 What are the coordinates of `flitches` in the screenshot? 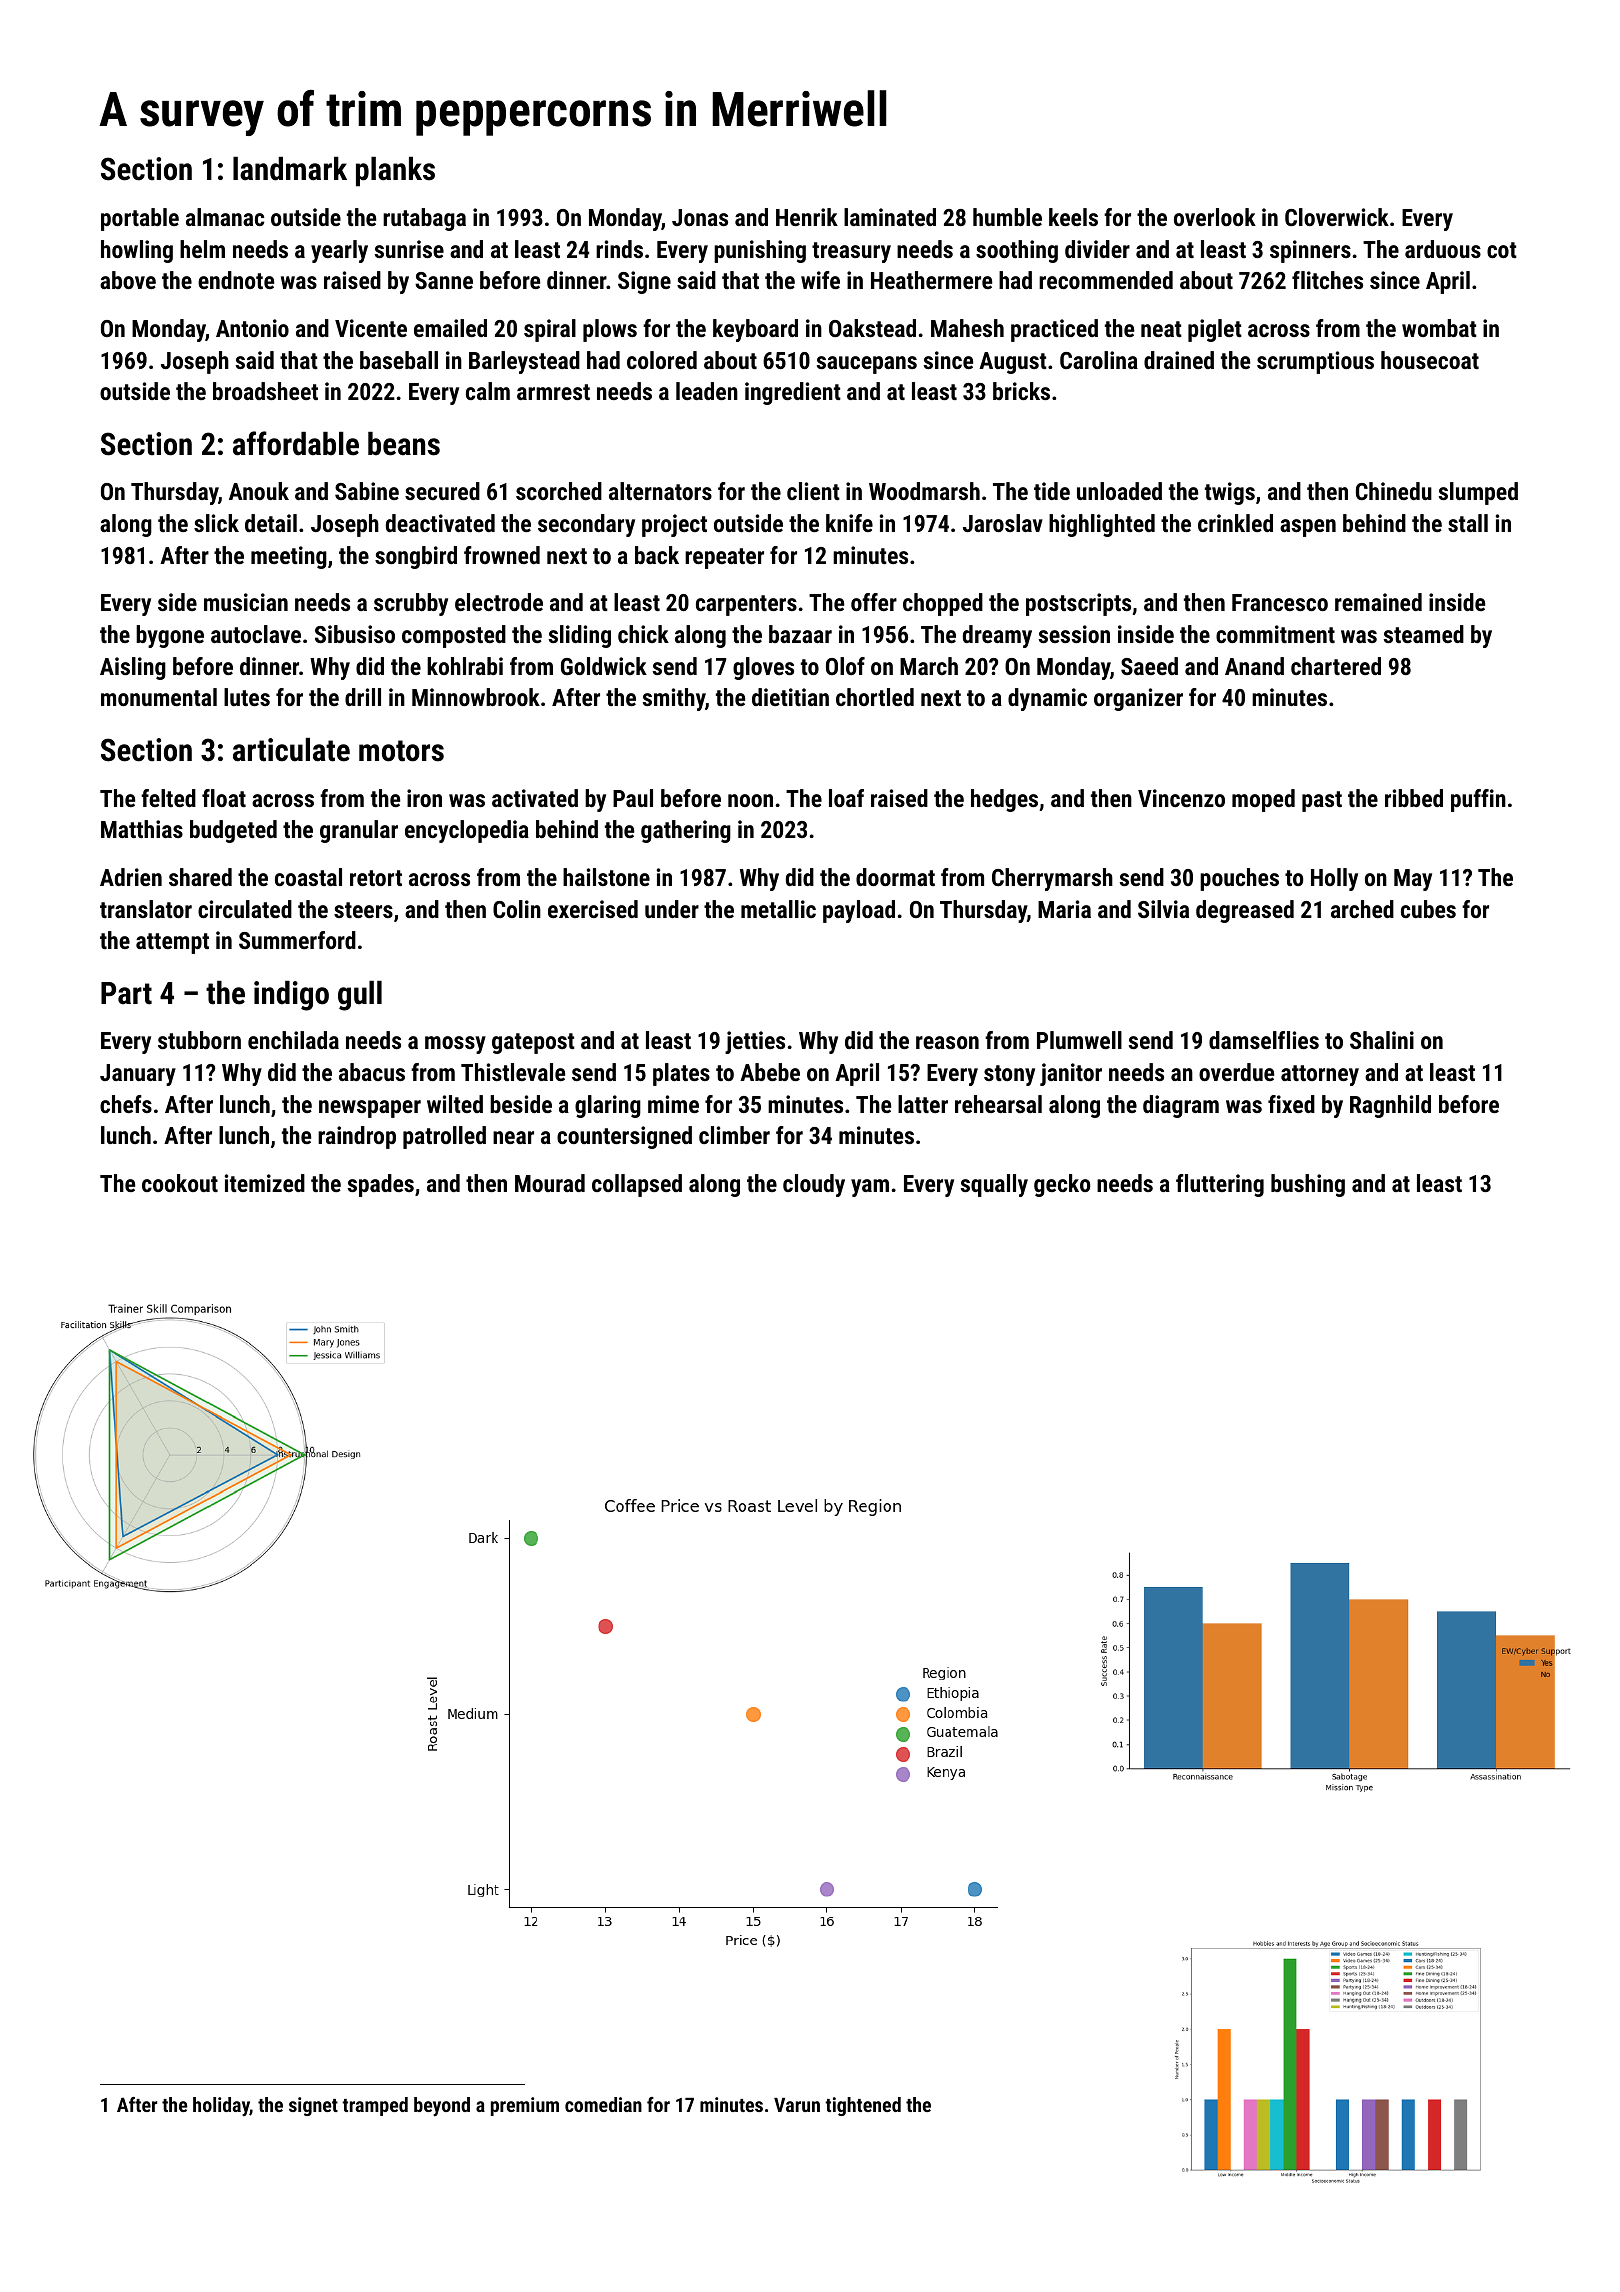 It's located at (1327, 280).
